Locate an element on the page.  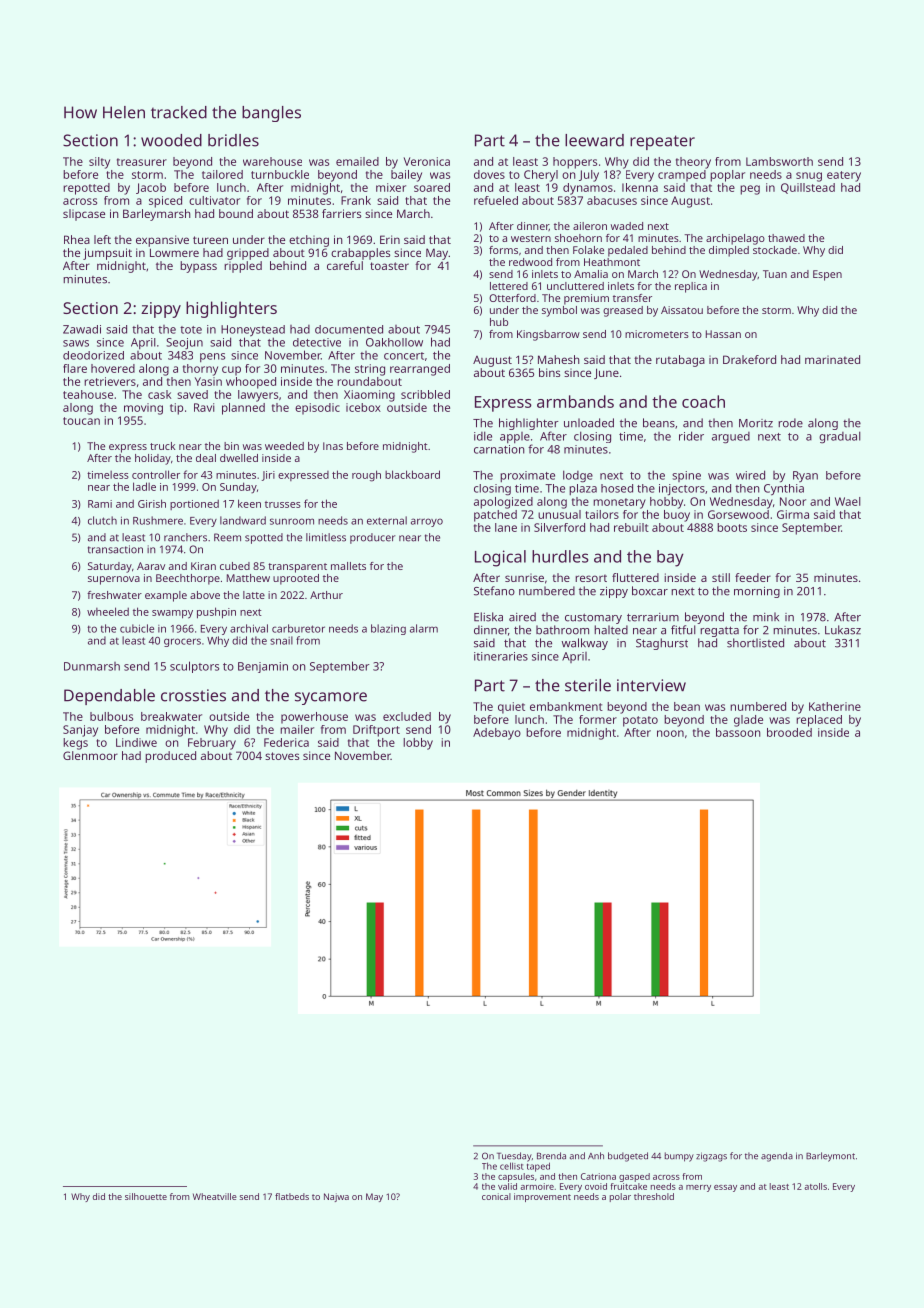
external is located at coordinates (387, 520).
